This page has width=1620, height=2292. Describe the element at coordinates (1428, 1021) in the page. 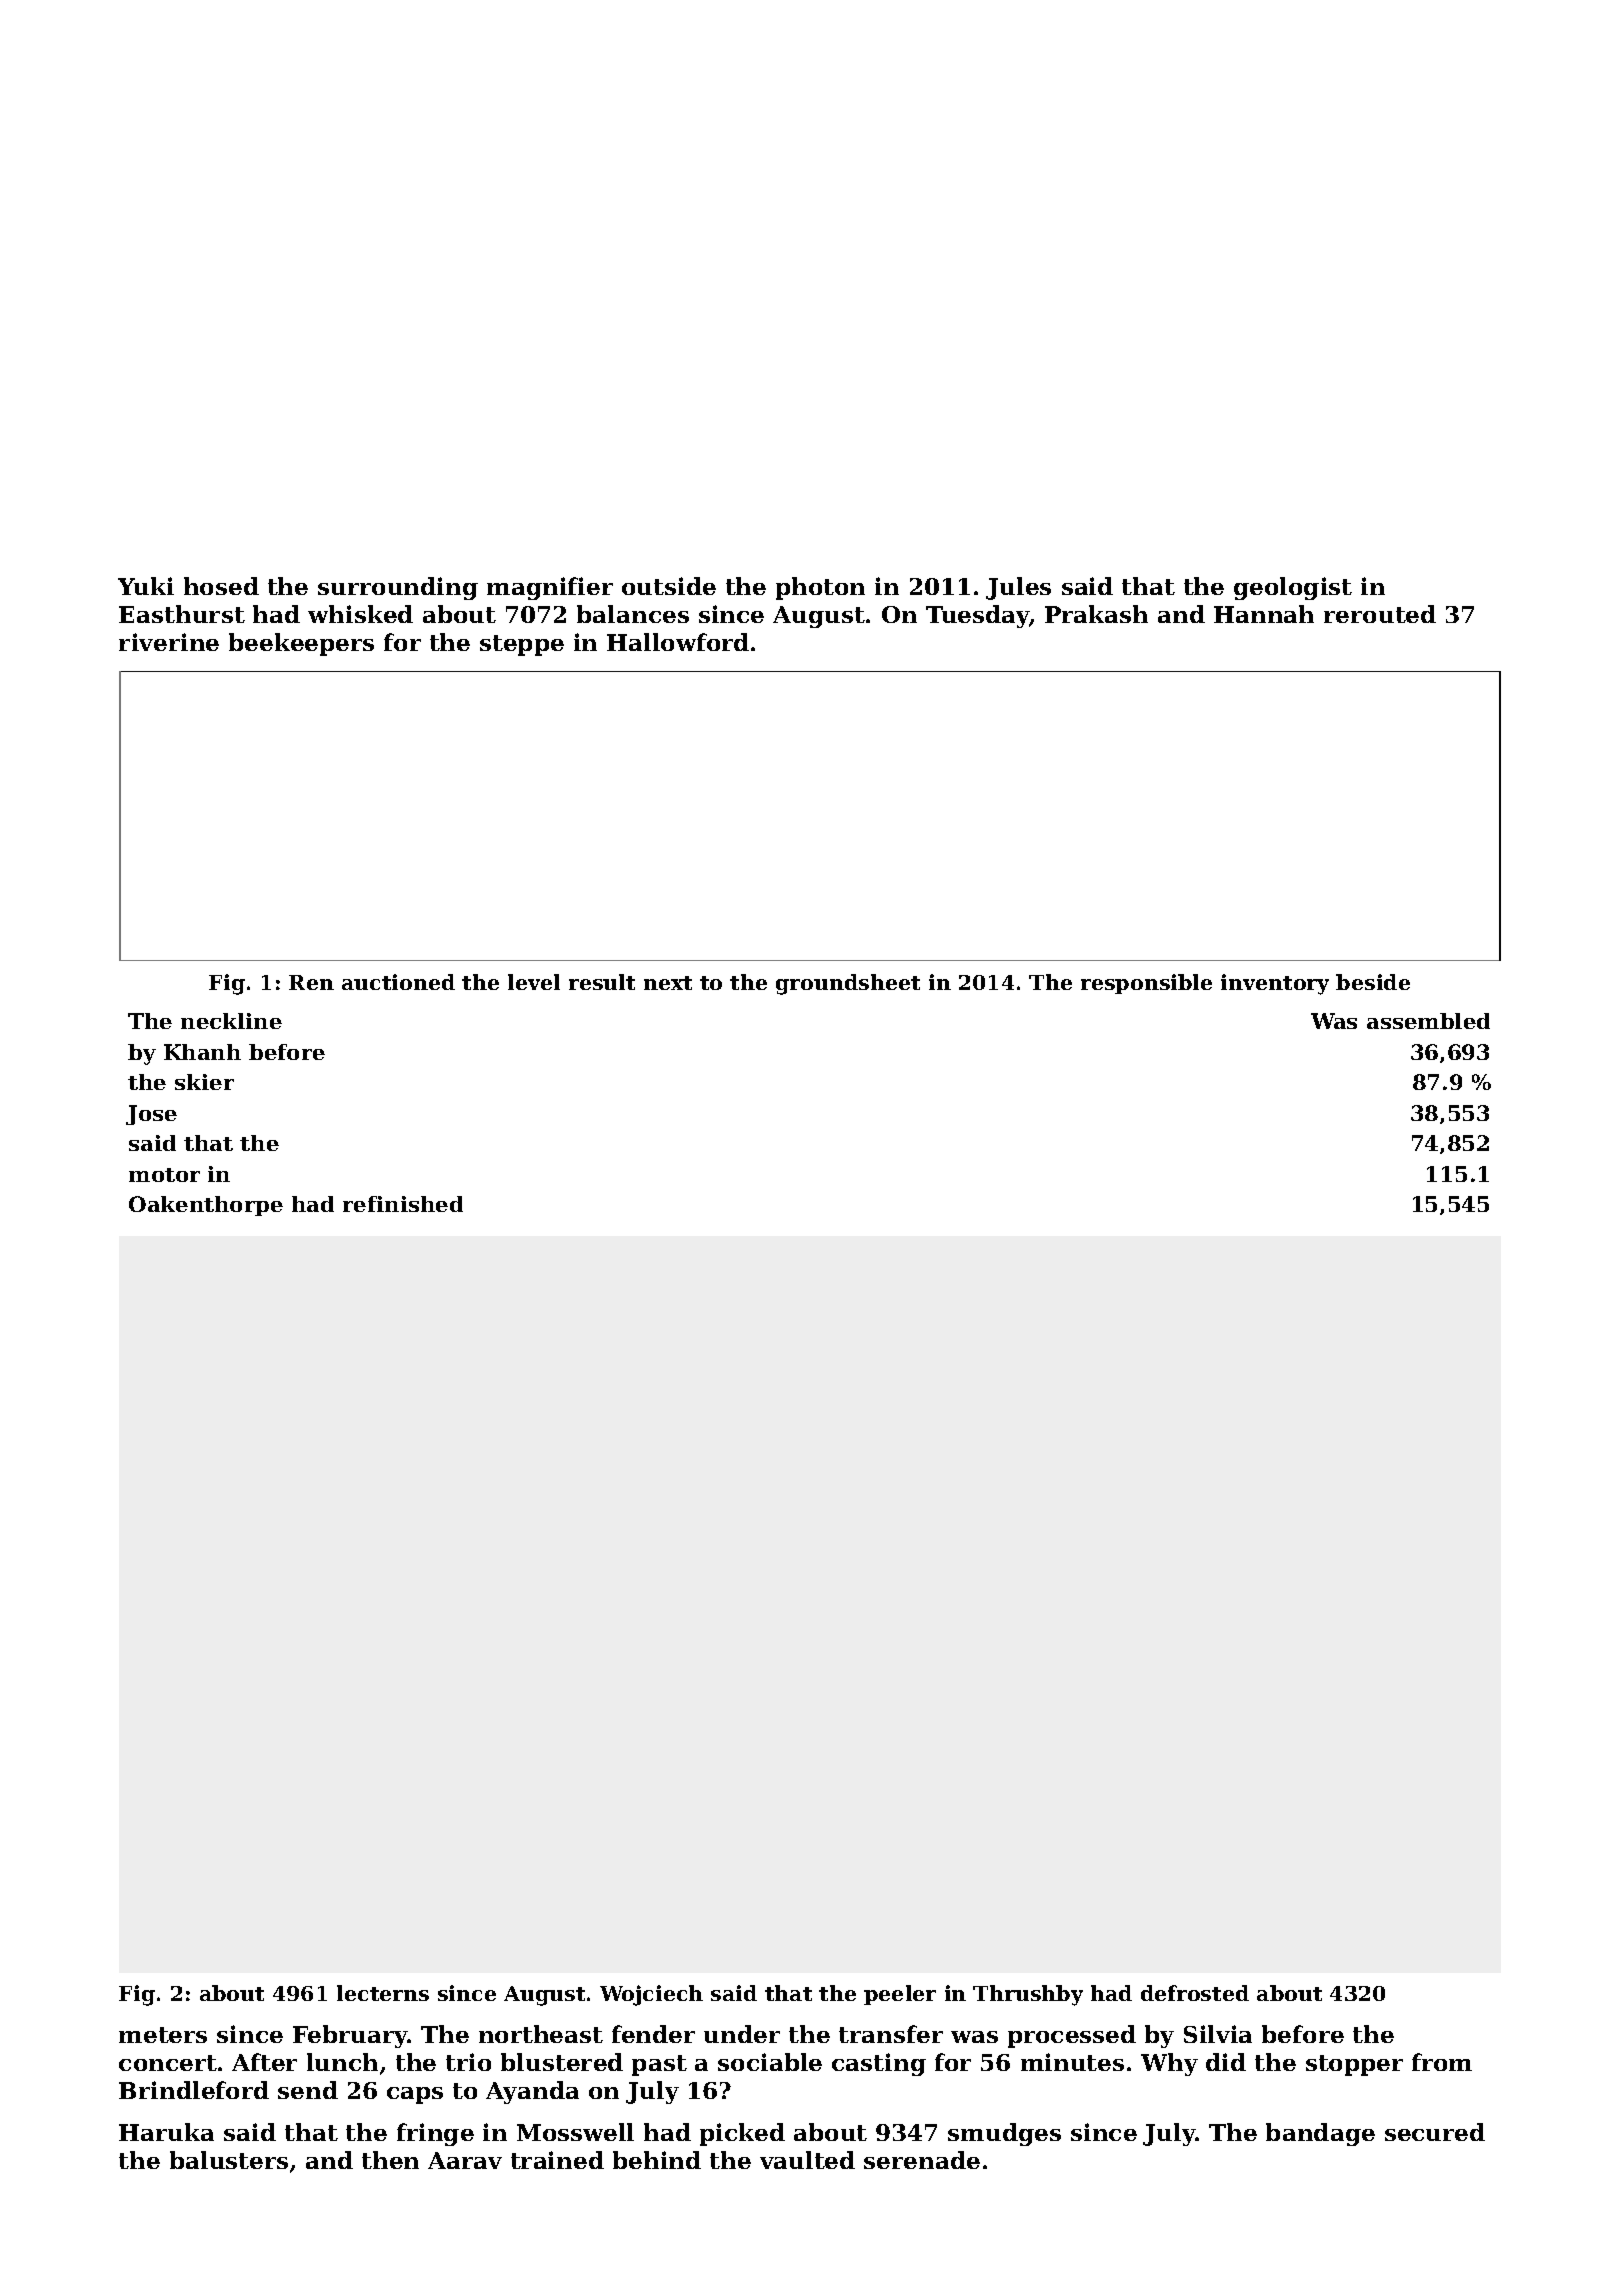

I see `assembled` at that location.
